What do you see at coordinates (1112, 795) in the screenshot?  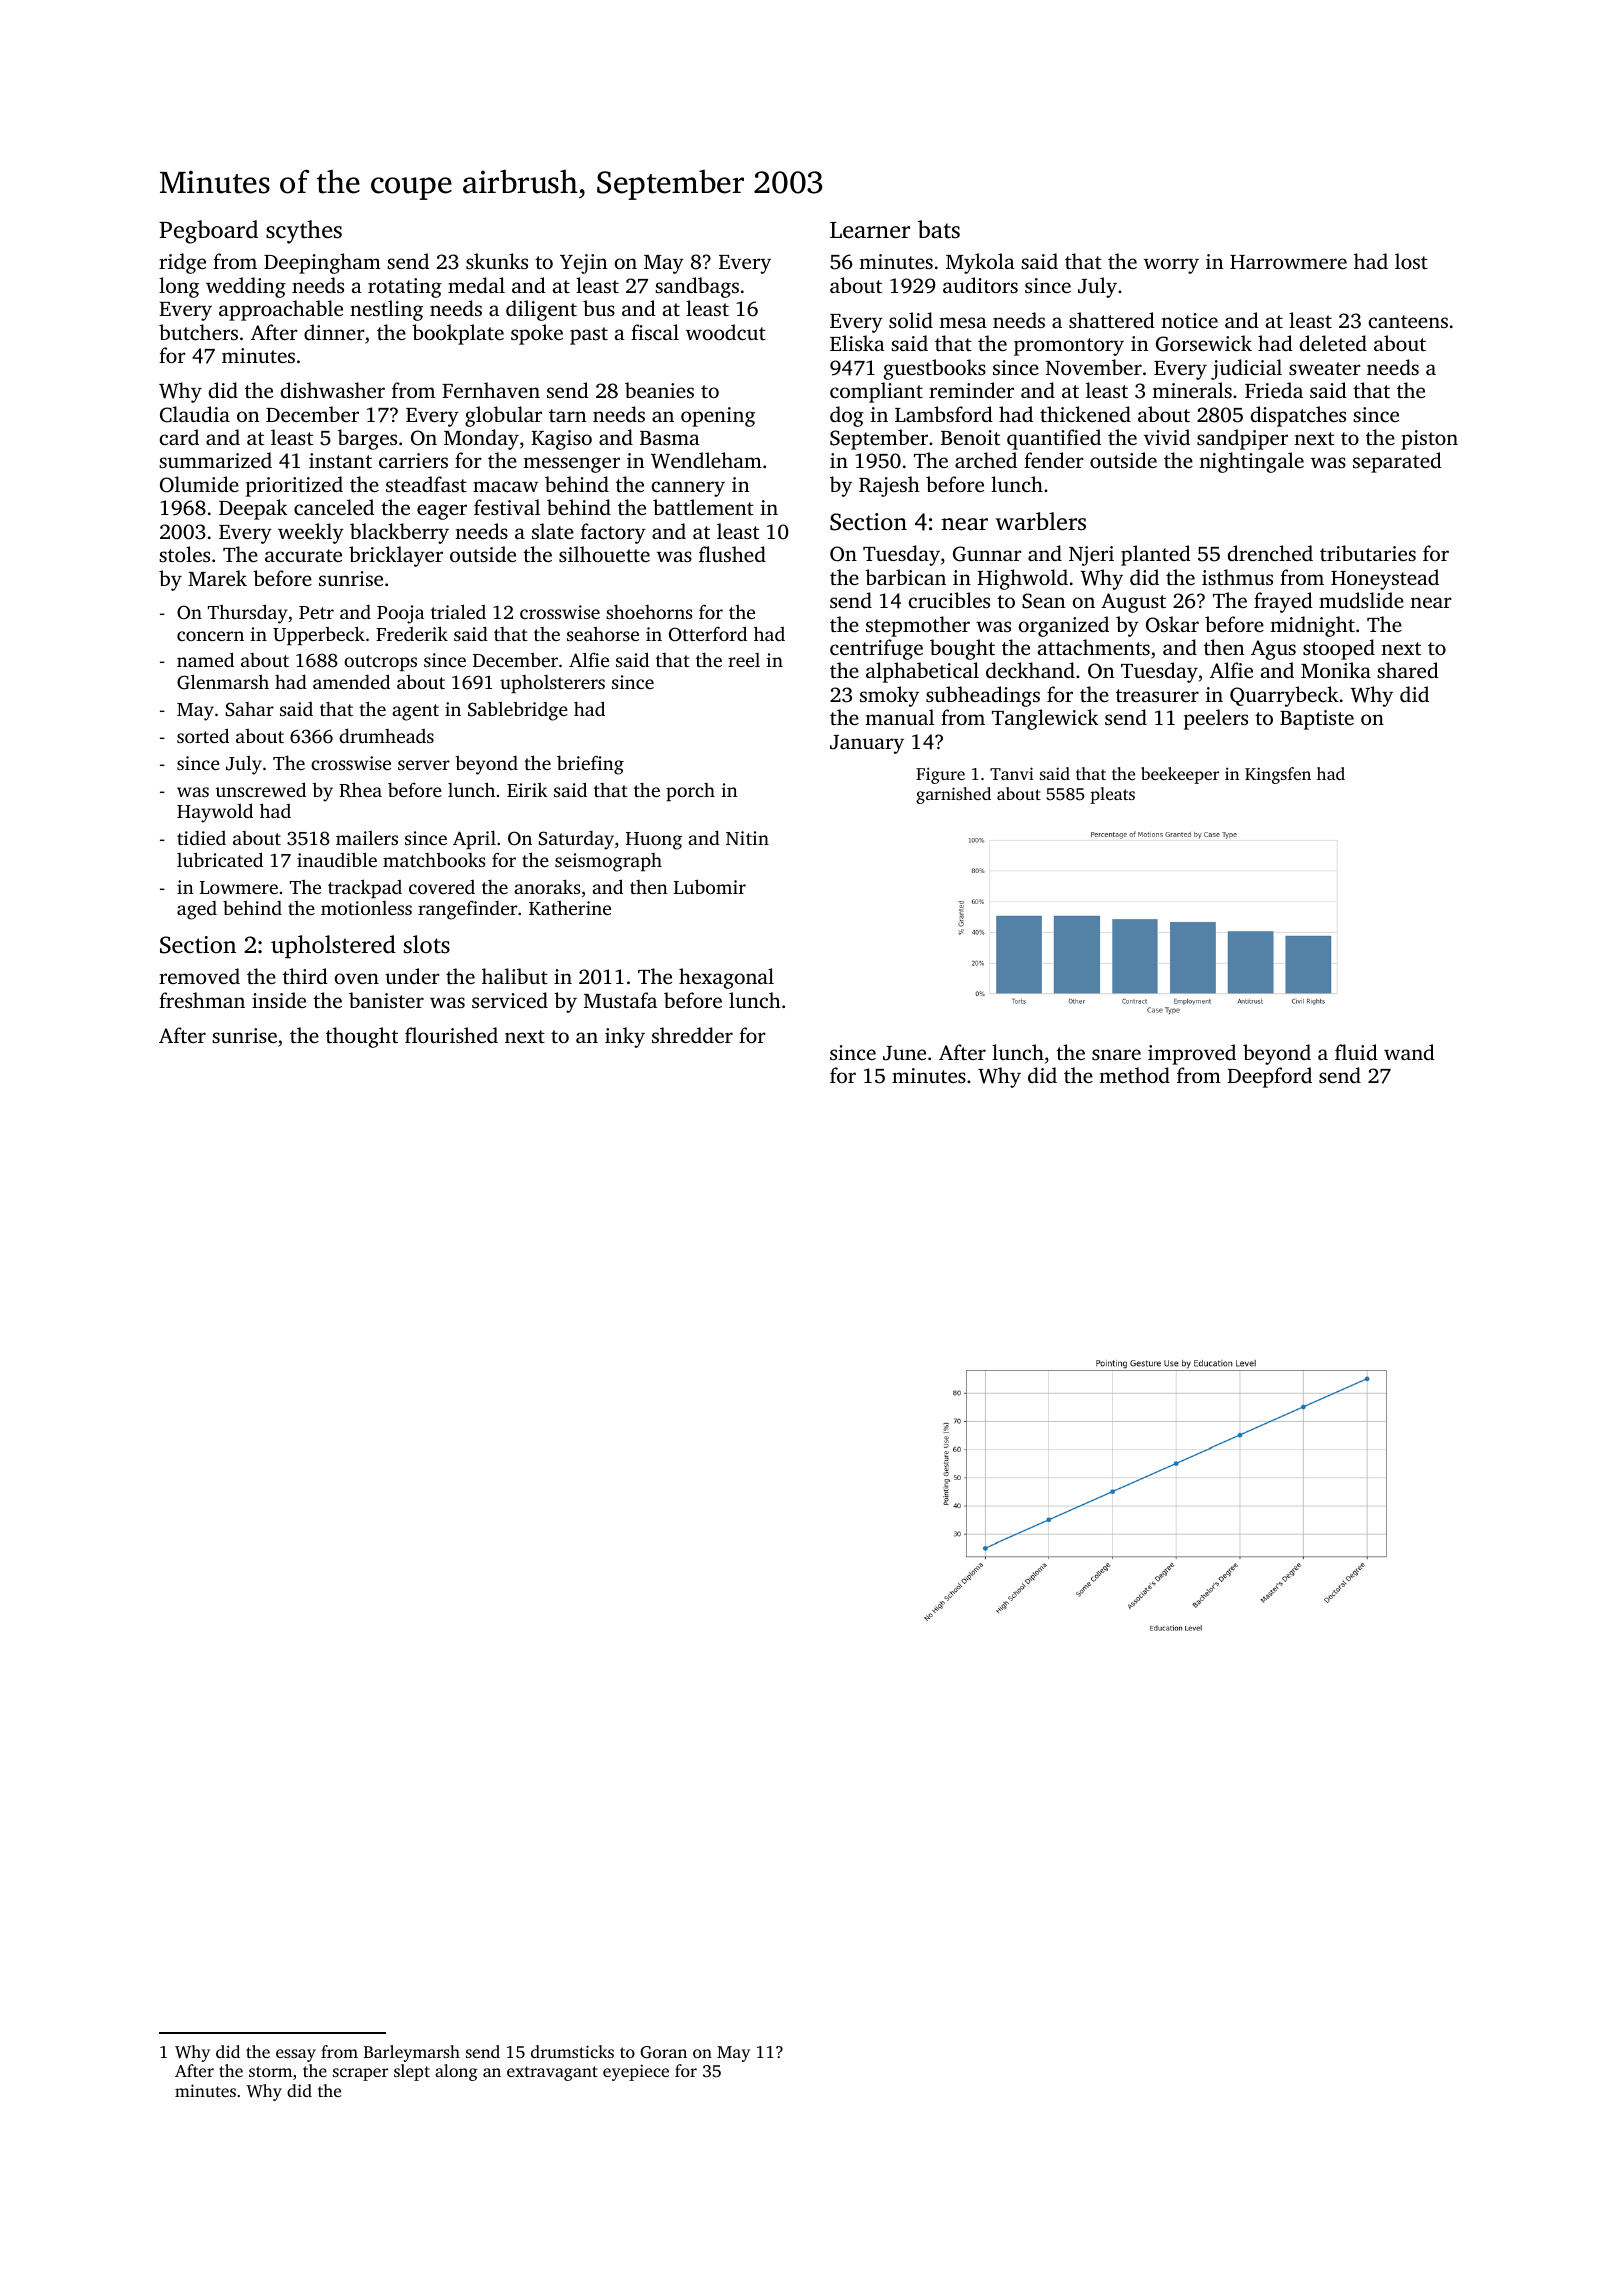 I see `pleats` at bounding box center [1112, 795].
